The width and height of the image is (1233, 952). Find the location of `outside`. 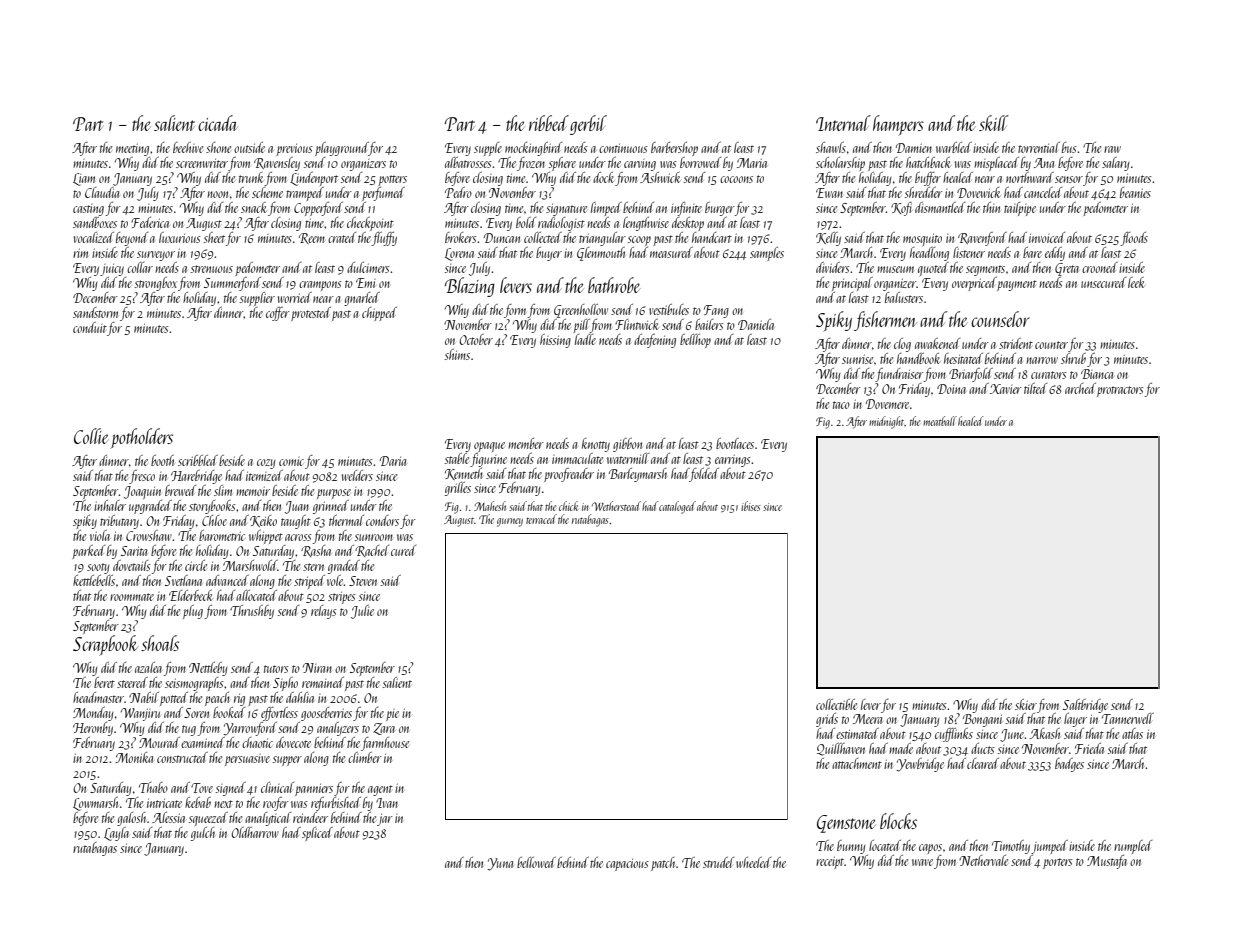

outside is located at coordinates (249, 147).
